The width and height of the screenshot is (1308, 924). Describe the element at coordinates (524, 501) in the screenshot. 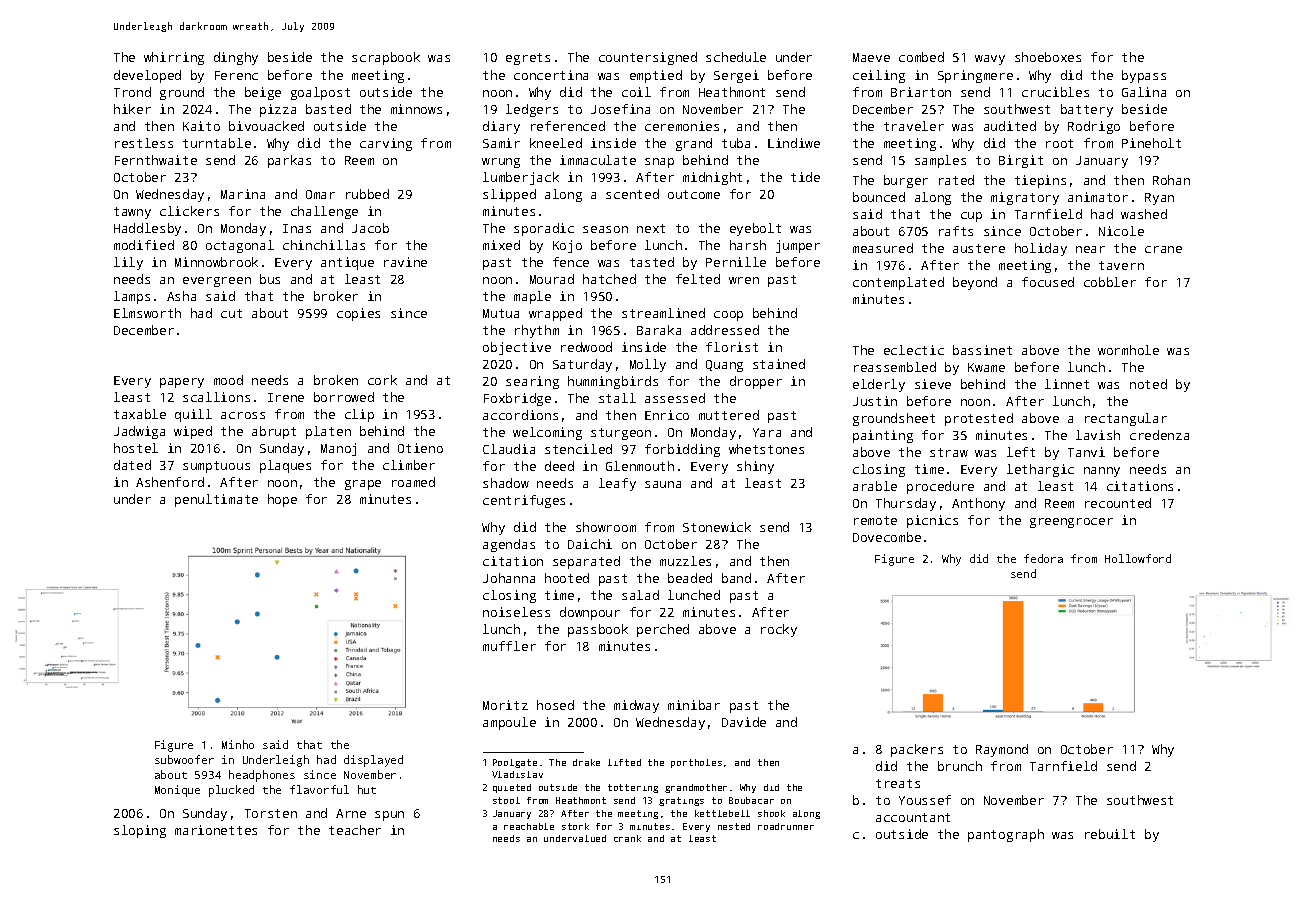

I see `centrifuges` at that location.
